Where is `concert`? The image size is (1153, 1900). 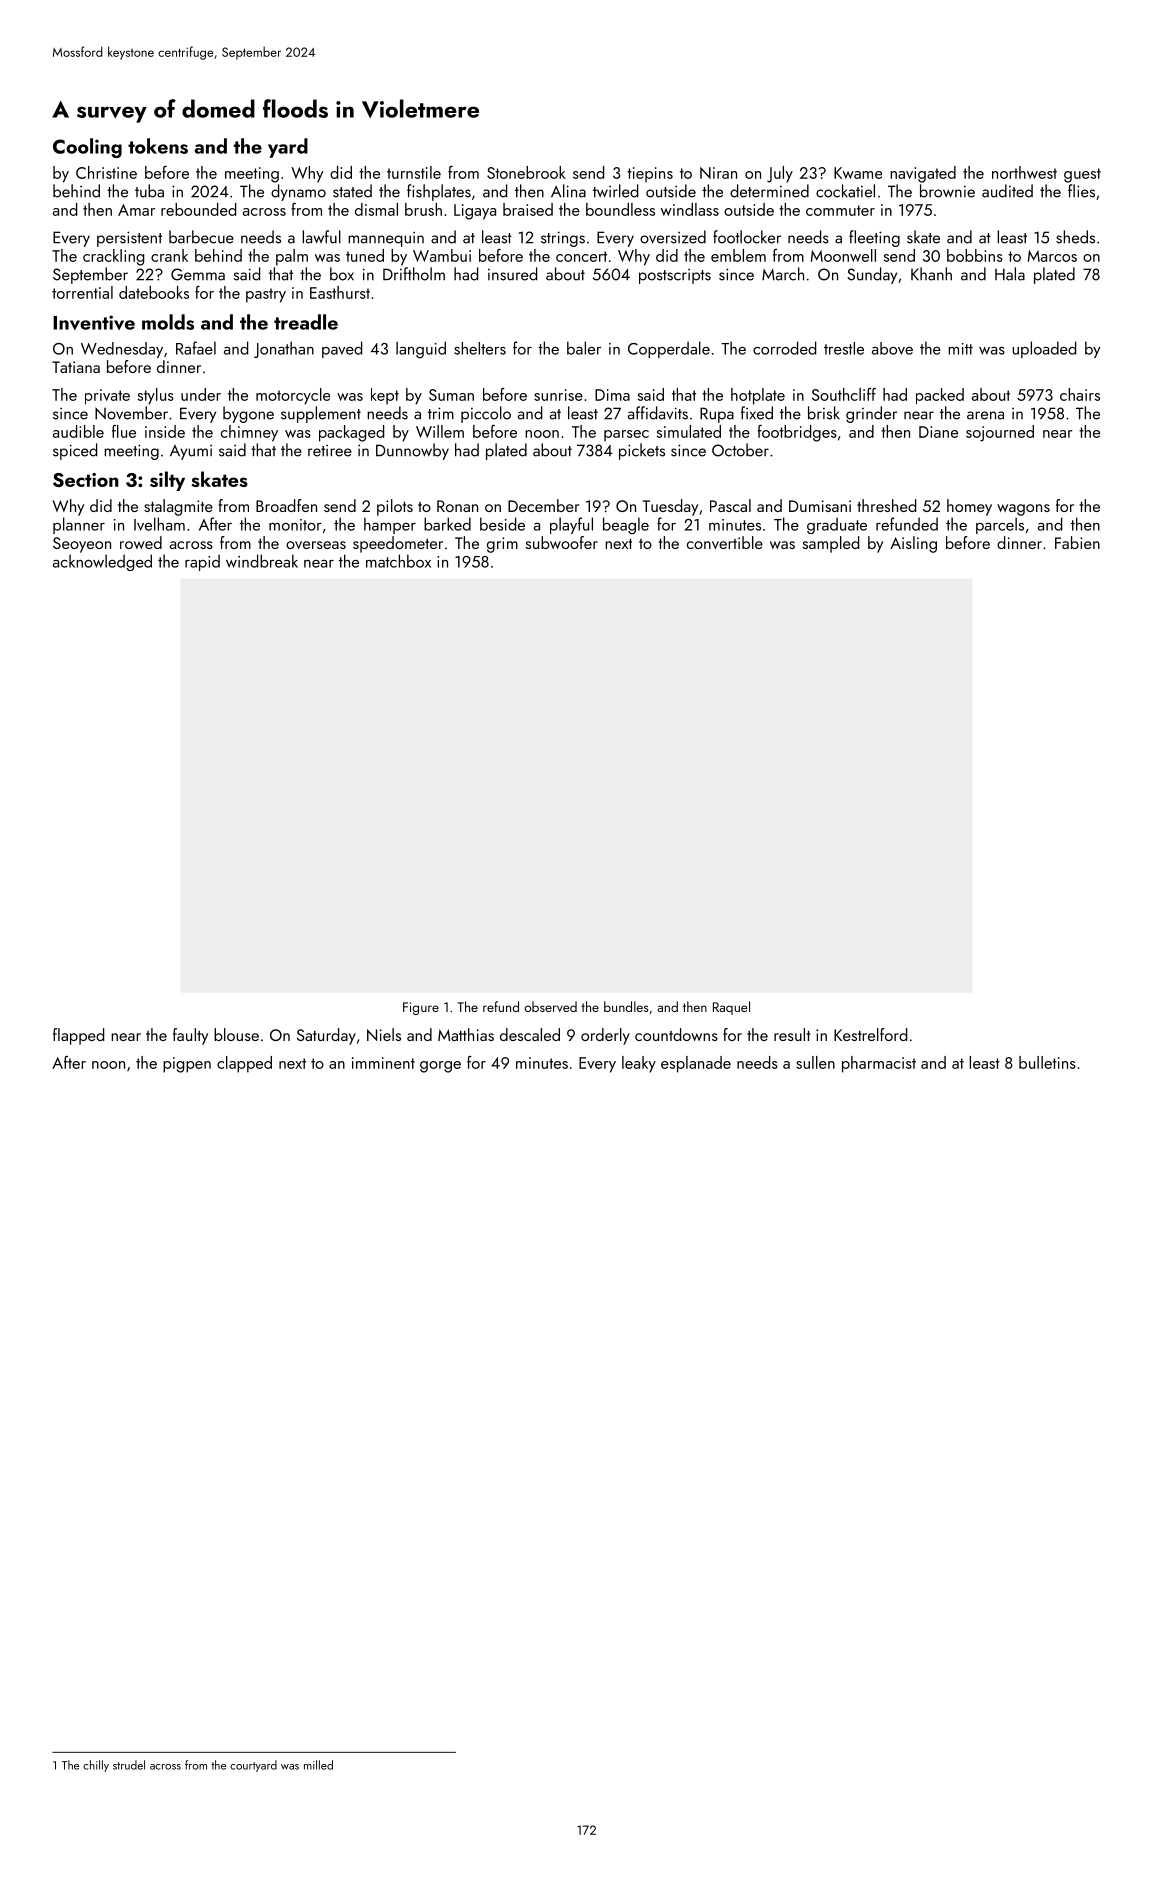
concert is located at coordinates (581, 256).
